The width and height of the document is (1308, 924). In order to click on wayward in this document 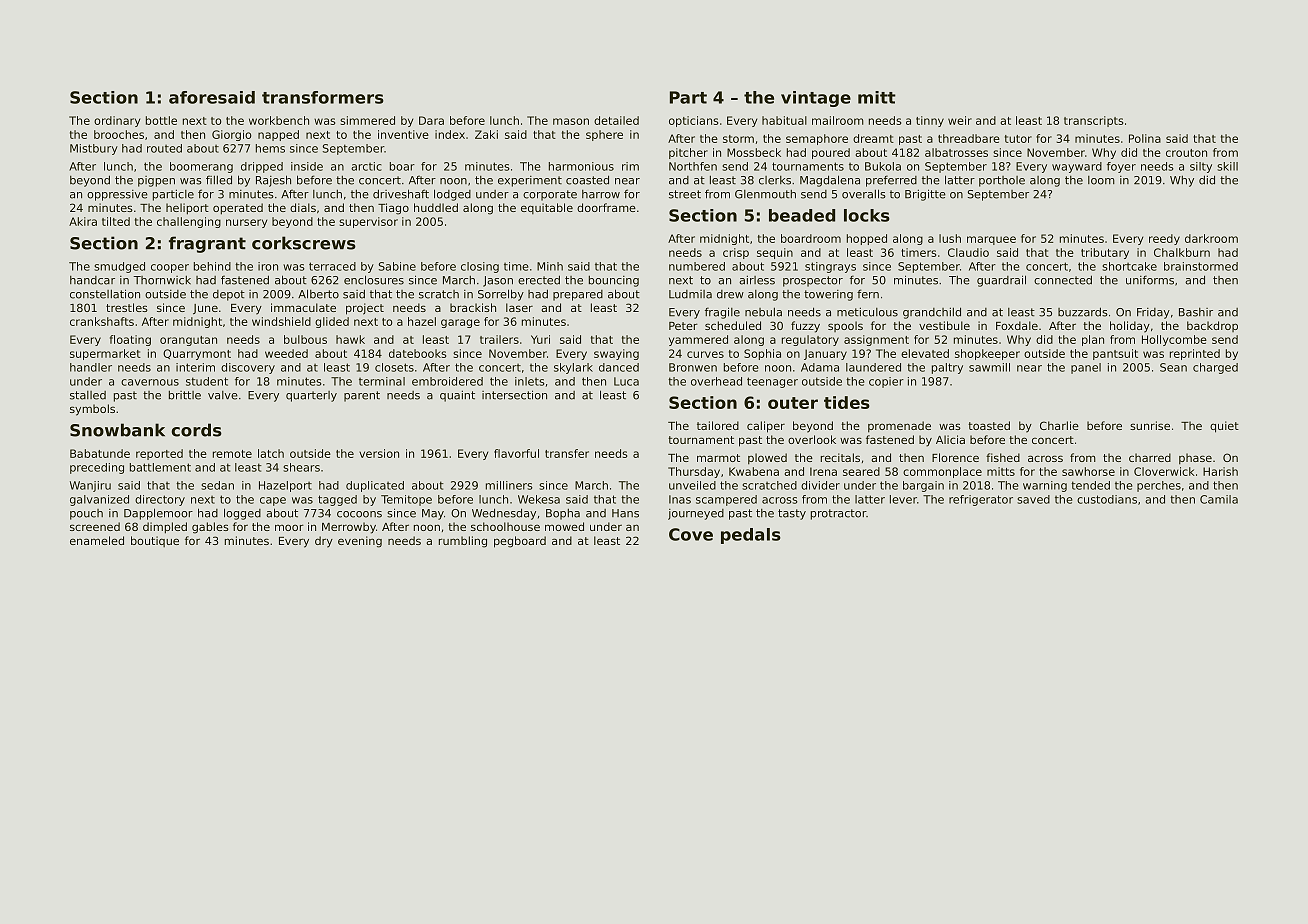, I will do `click(1077, 167)`.
